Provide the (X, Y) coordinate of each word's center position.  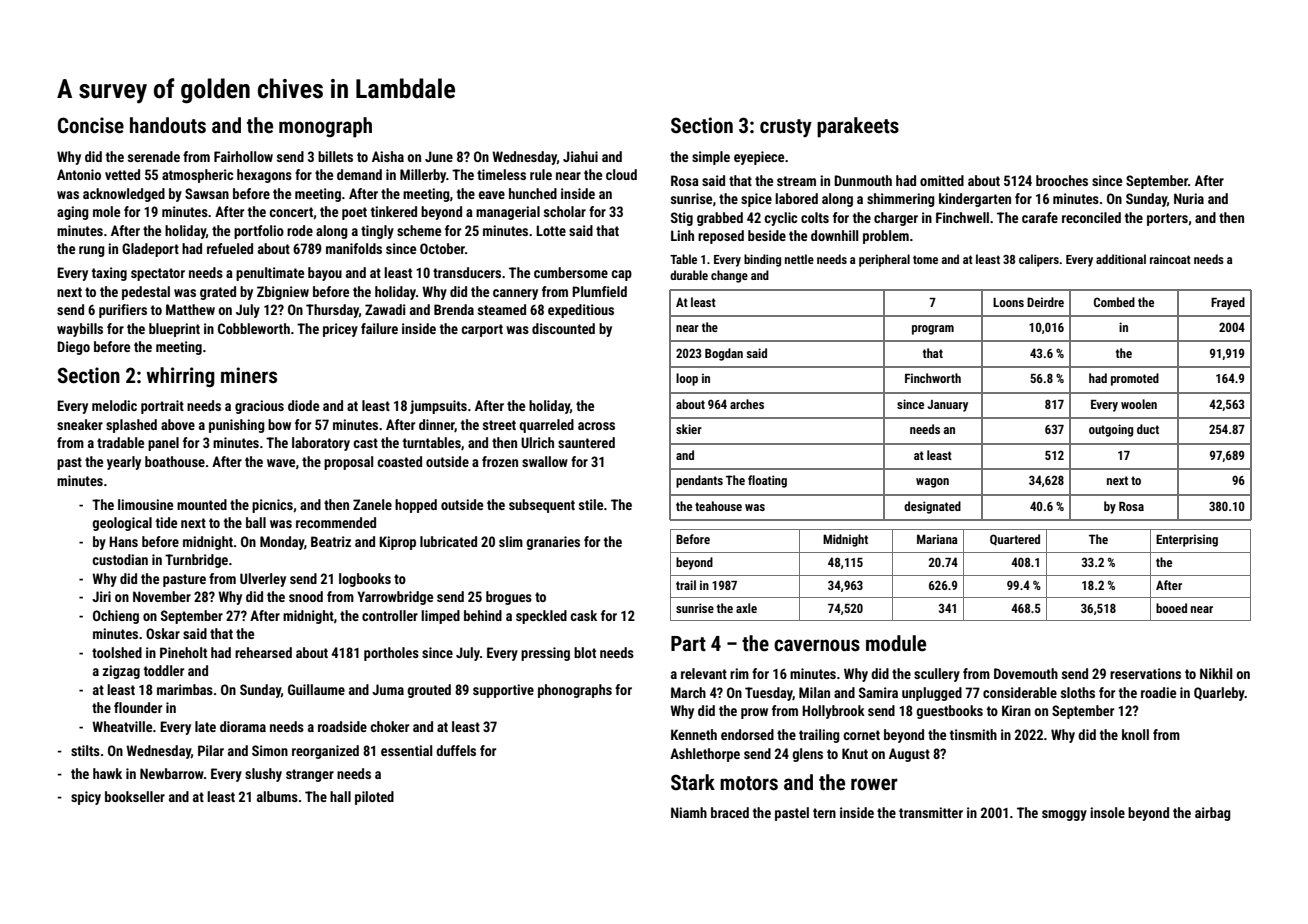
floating (767, 481)
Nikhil (1216, 673)
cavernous (817, 645)
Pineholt (183, 652)
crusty (786, 128)
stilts (85, 750)
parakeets (858, 127)
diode (303, 405)
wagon (932, 483)
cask (583, 615)
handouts (168, 125)
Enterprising (1187, 540)
